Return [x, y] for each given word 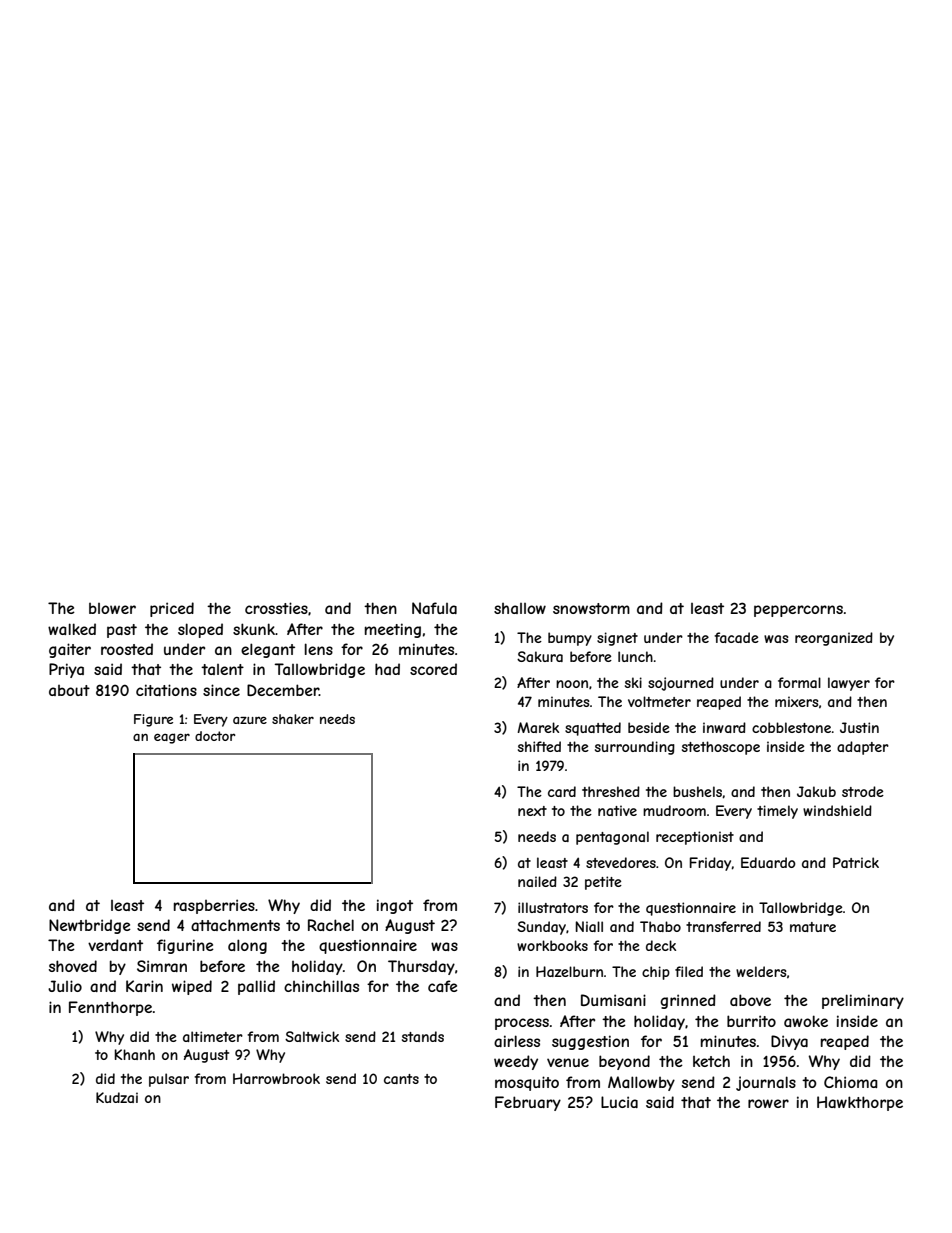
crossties [276, 608]
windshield [837, 810]
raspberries [214, 906]
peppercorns [798, 611]
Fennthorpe [110, 1008]
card [562, 791]
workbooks [552, 945]
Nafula [434, 608]
